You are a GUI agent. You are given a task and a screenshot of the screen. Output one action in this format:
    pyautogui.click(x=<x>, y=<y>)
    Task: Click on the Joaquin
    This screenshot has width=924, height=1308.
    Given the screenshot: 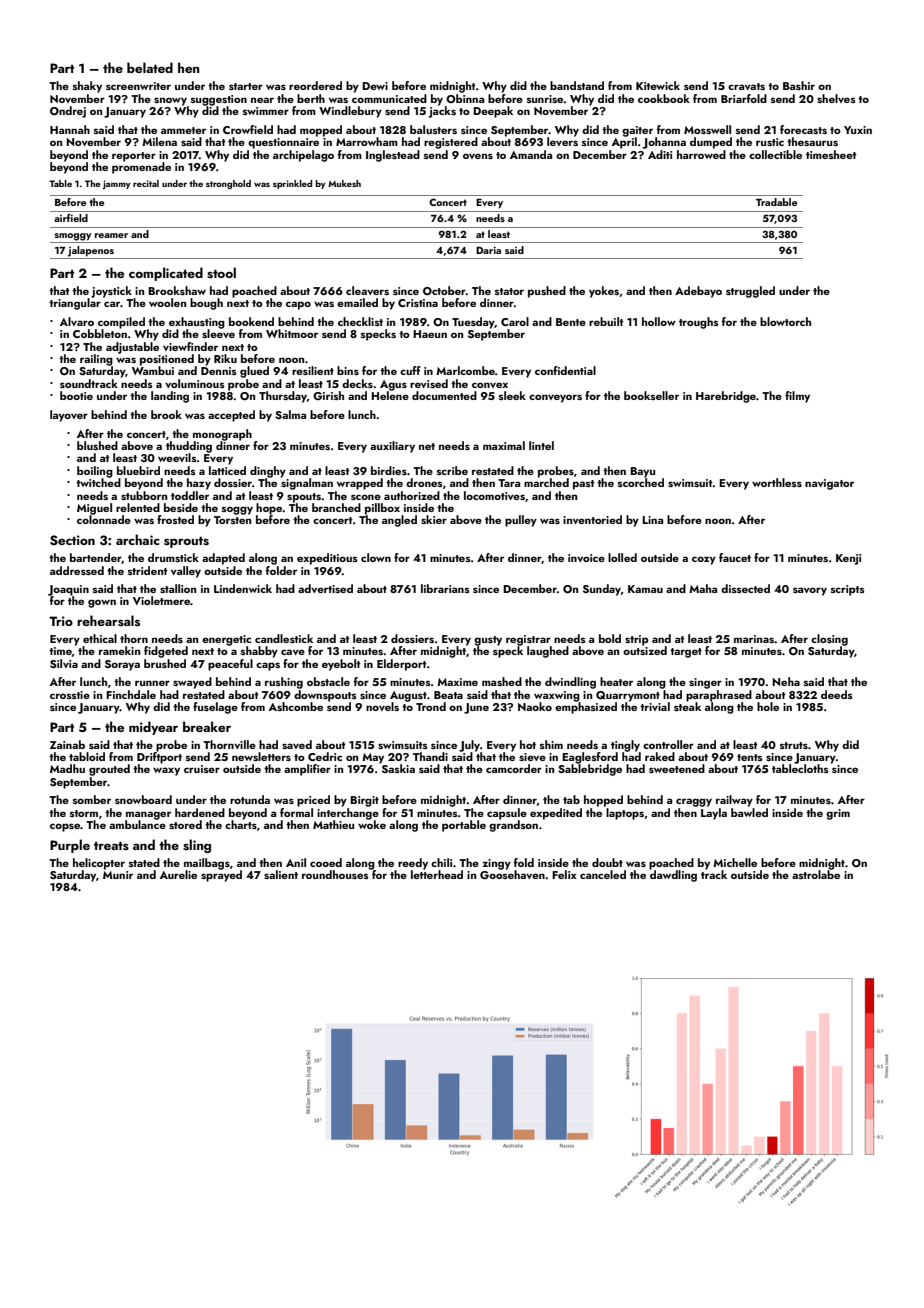 What is the action you would take?
    pyautogui.click(x=68, y=590)
